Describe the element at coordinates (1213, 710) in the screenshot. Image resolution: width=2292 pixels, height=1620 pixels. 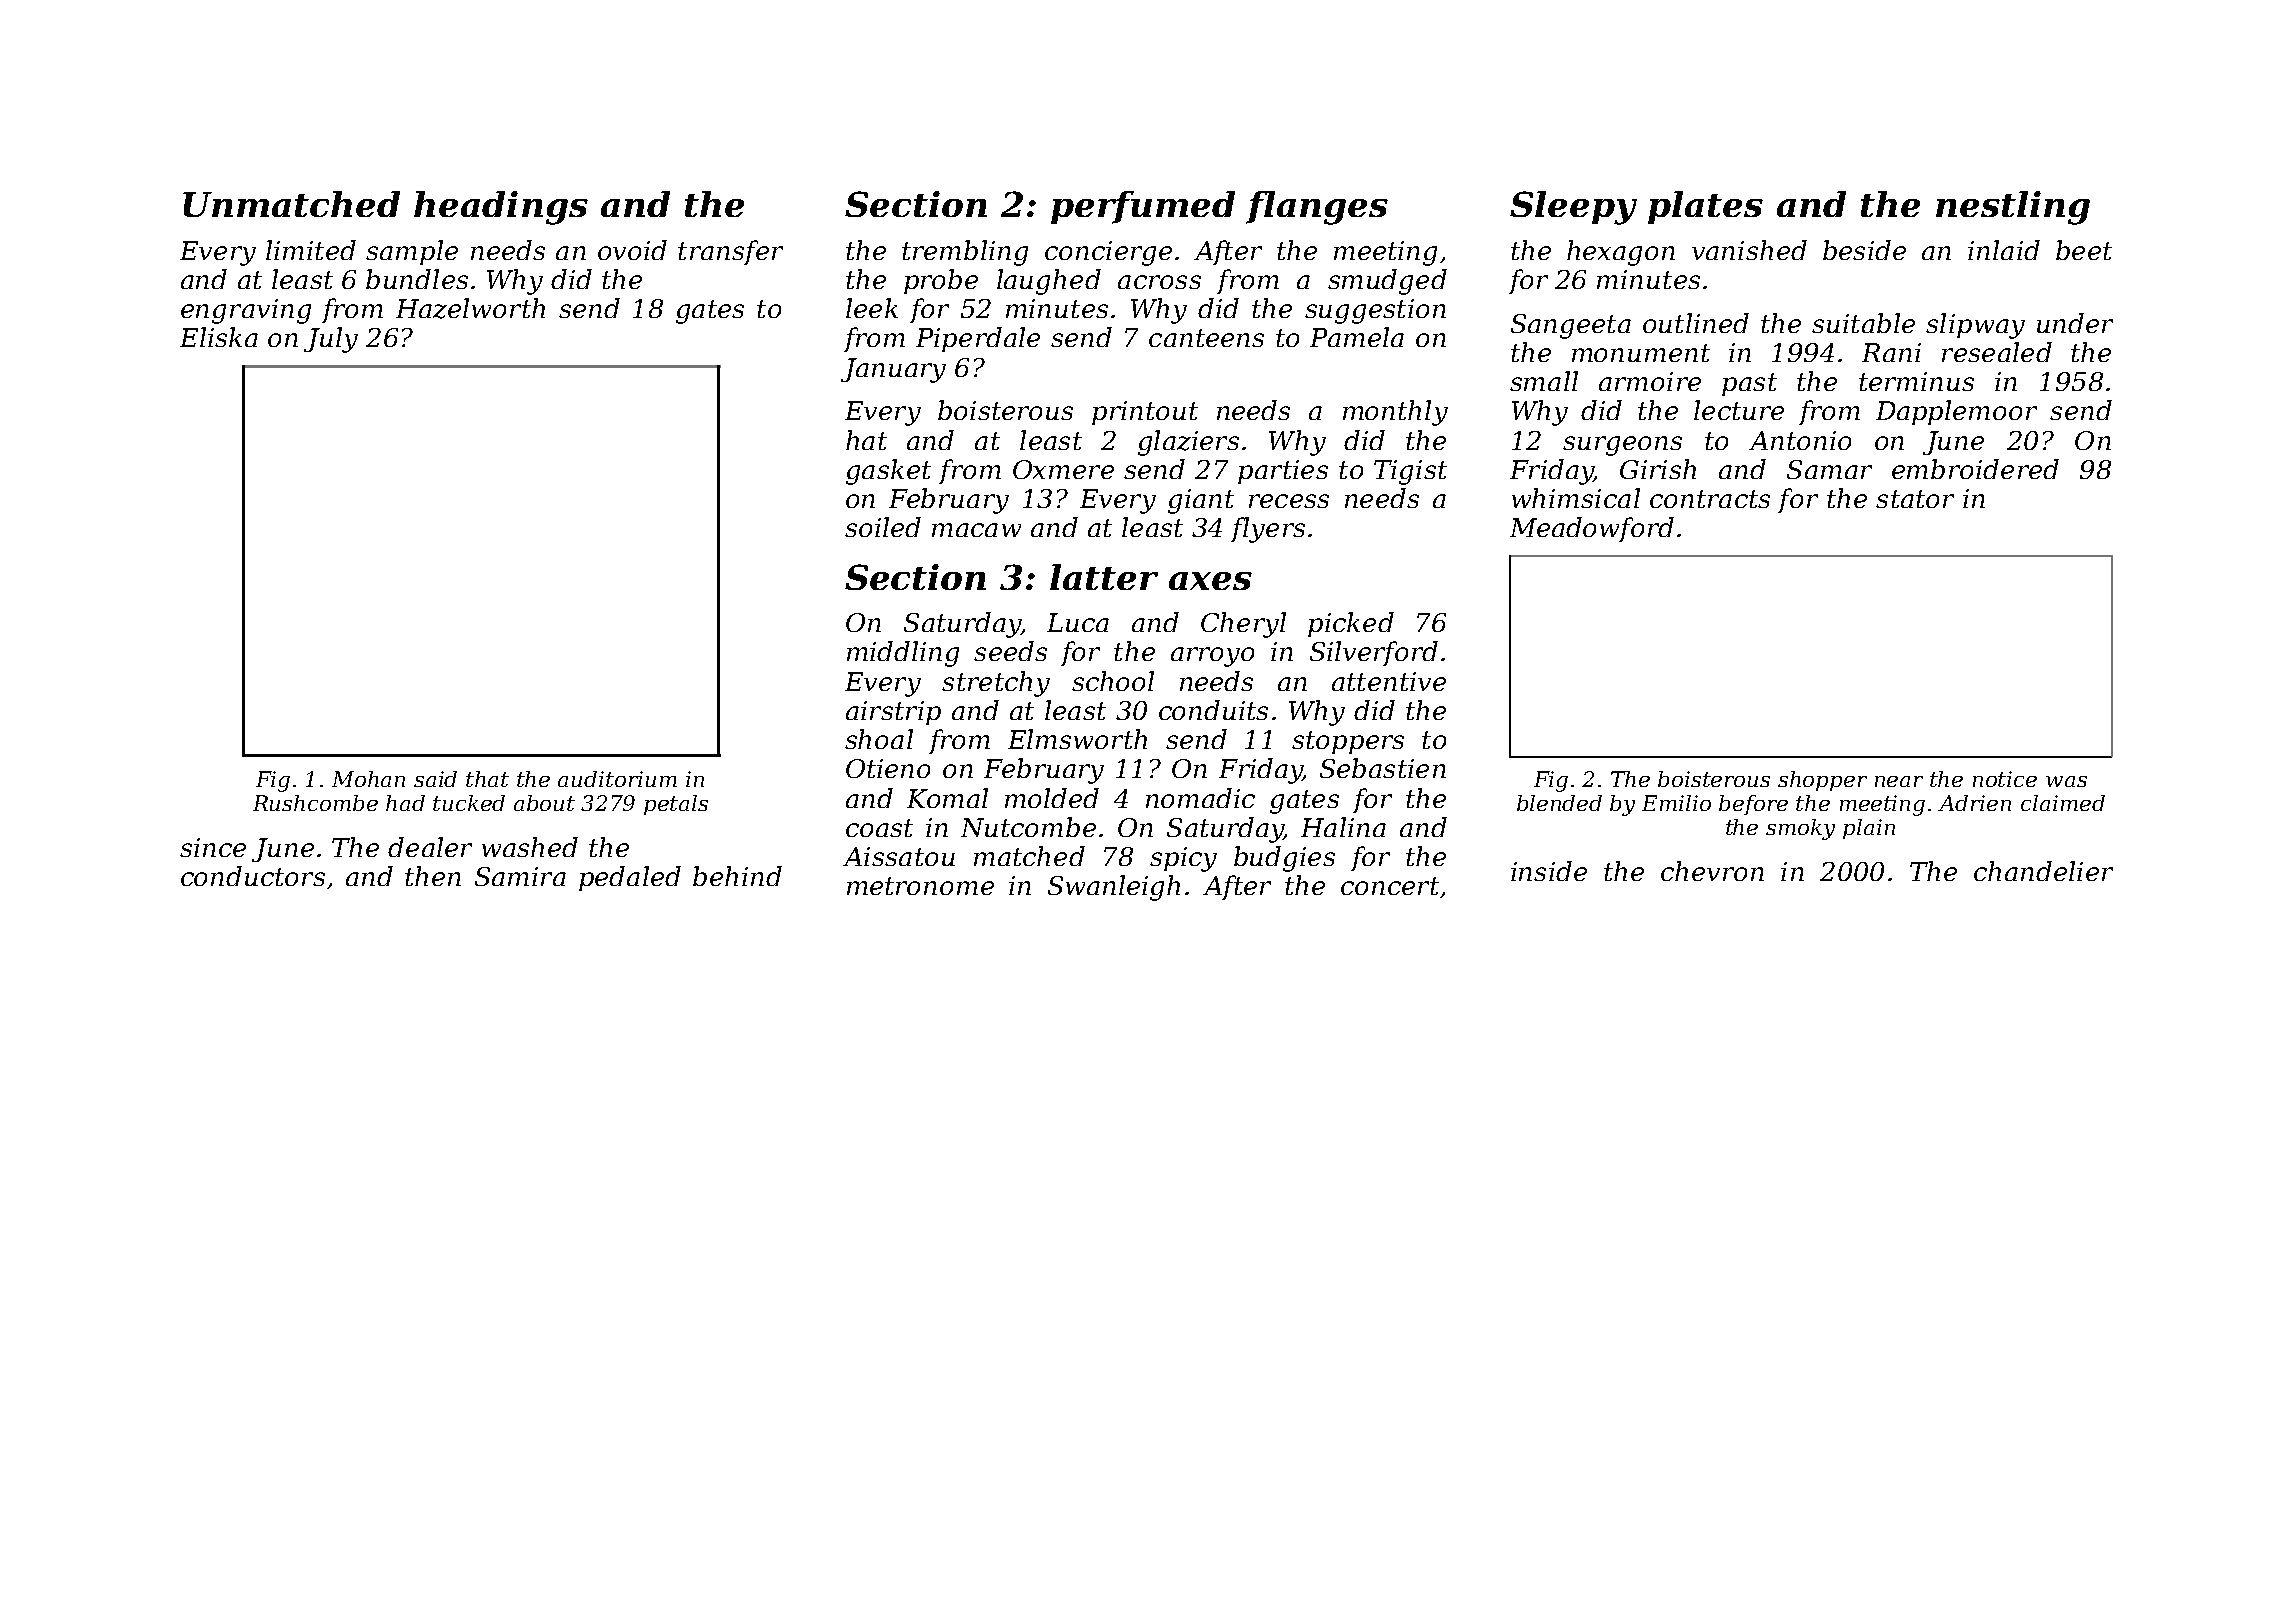
I see `conduits` at that location.
